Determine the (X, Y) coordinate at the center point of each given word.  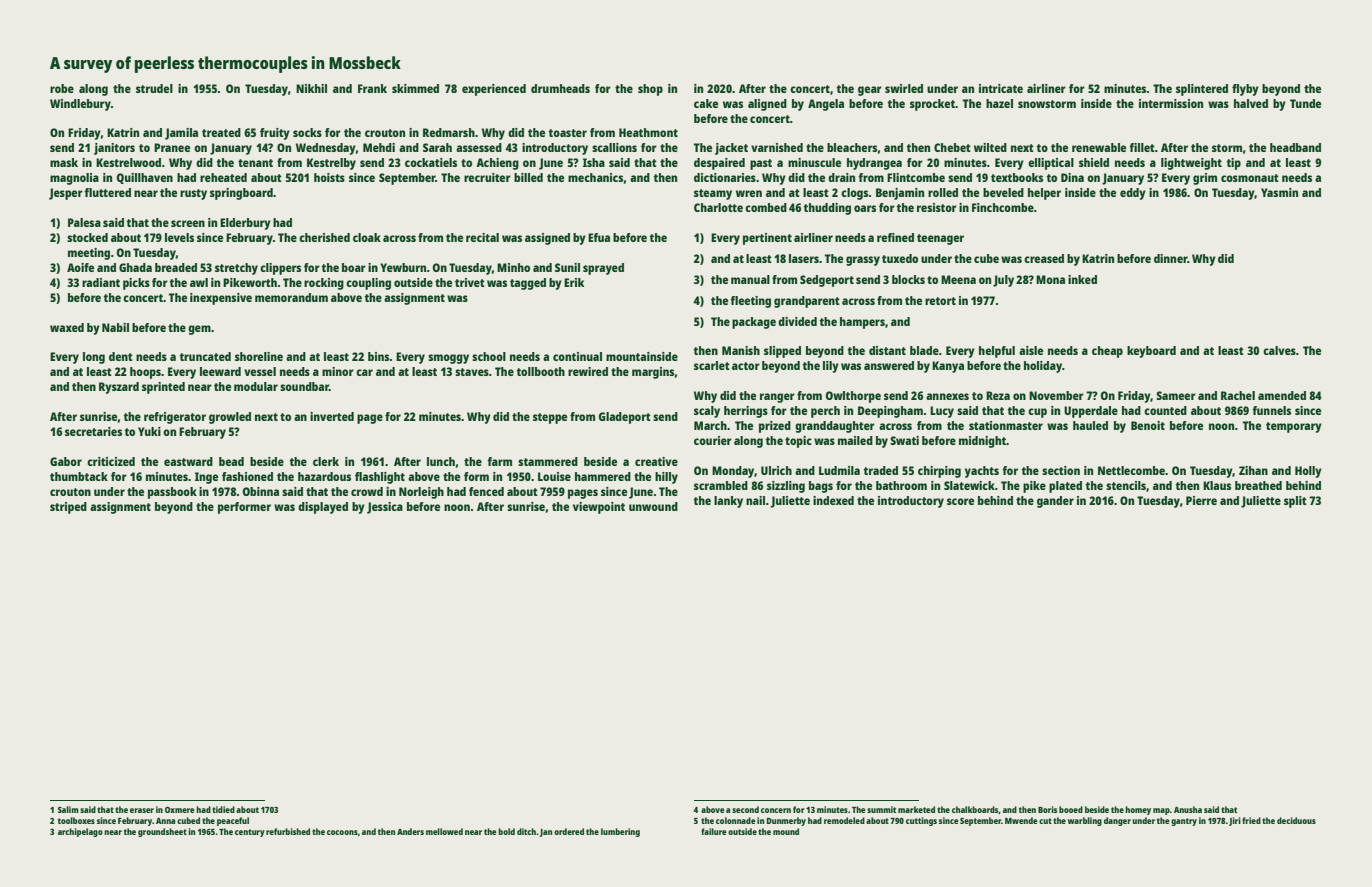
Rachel (1238, 395)
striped (68, 508)
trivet (470, 282)
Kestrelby (331, 164)
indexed (833, 500)
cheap (1107, 352)
